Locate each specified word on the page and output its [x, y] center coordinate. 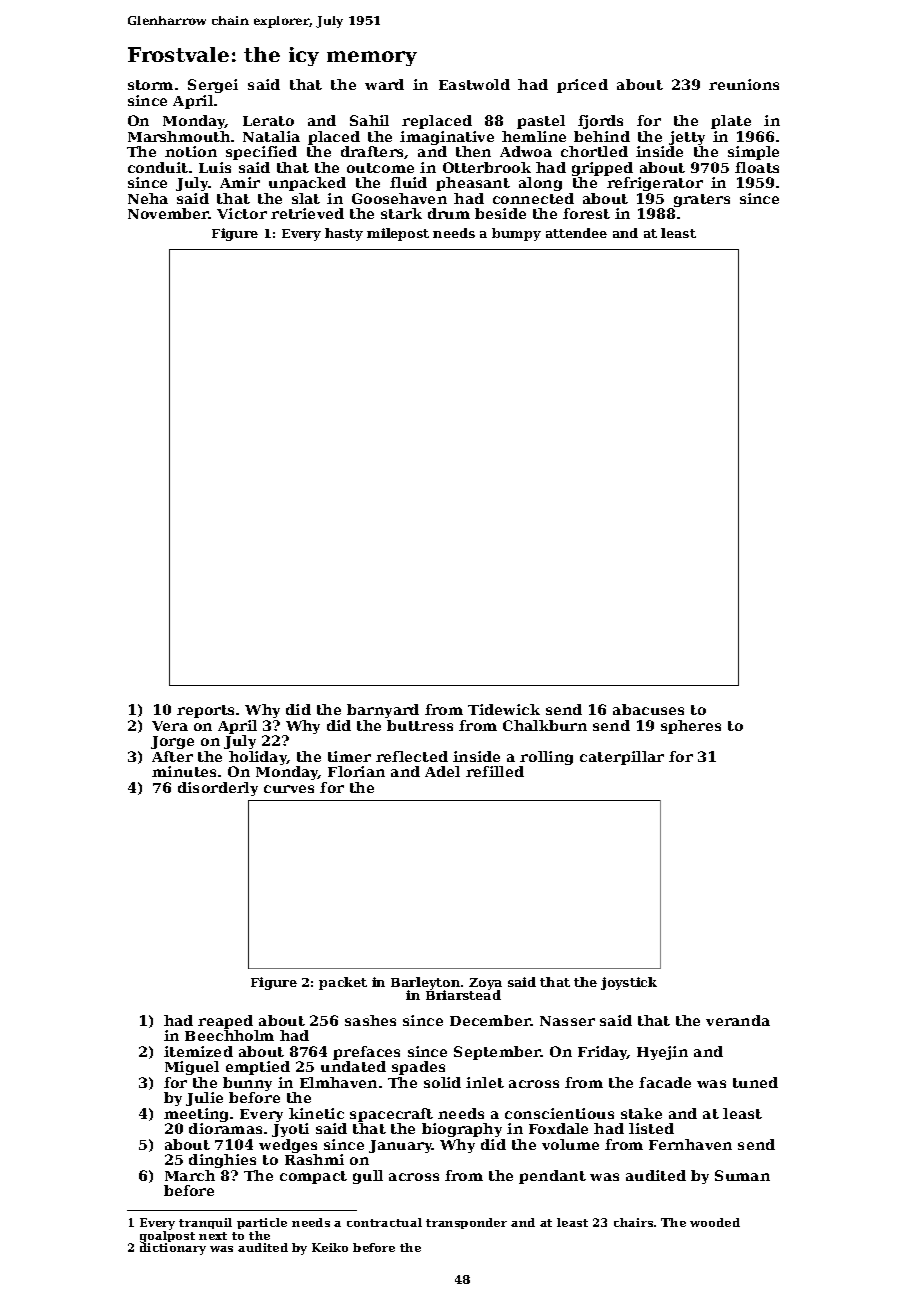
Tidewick [504, 709]
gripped [602, 169]
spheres [691, 727]
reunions [744, 84]
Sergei [213, 86]
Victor [242, 213]
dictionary [173, 1249]
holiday [258, 758]
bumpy [516, 234]
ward [384, 84]
